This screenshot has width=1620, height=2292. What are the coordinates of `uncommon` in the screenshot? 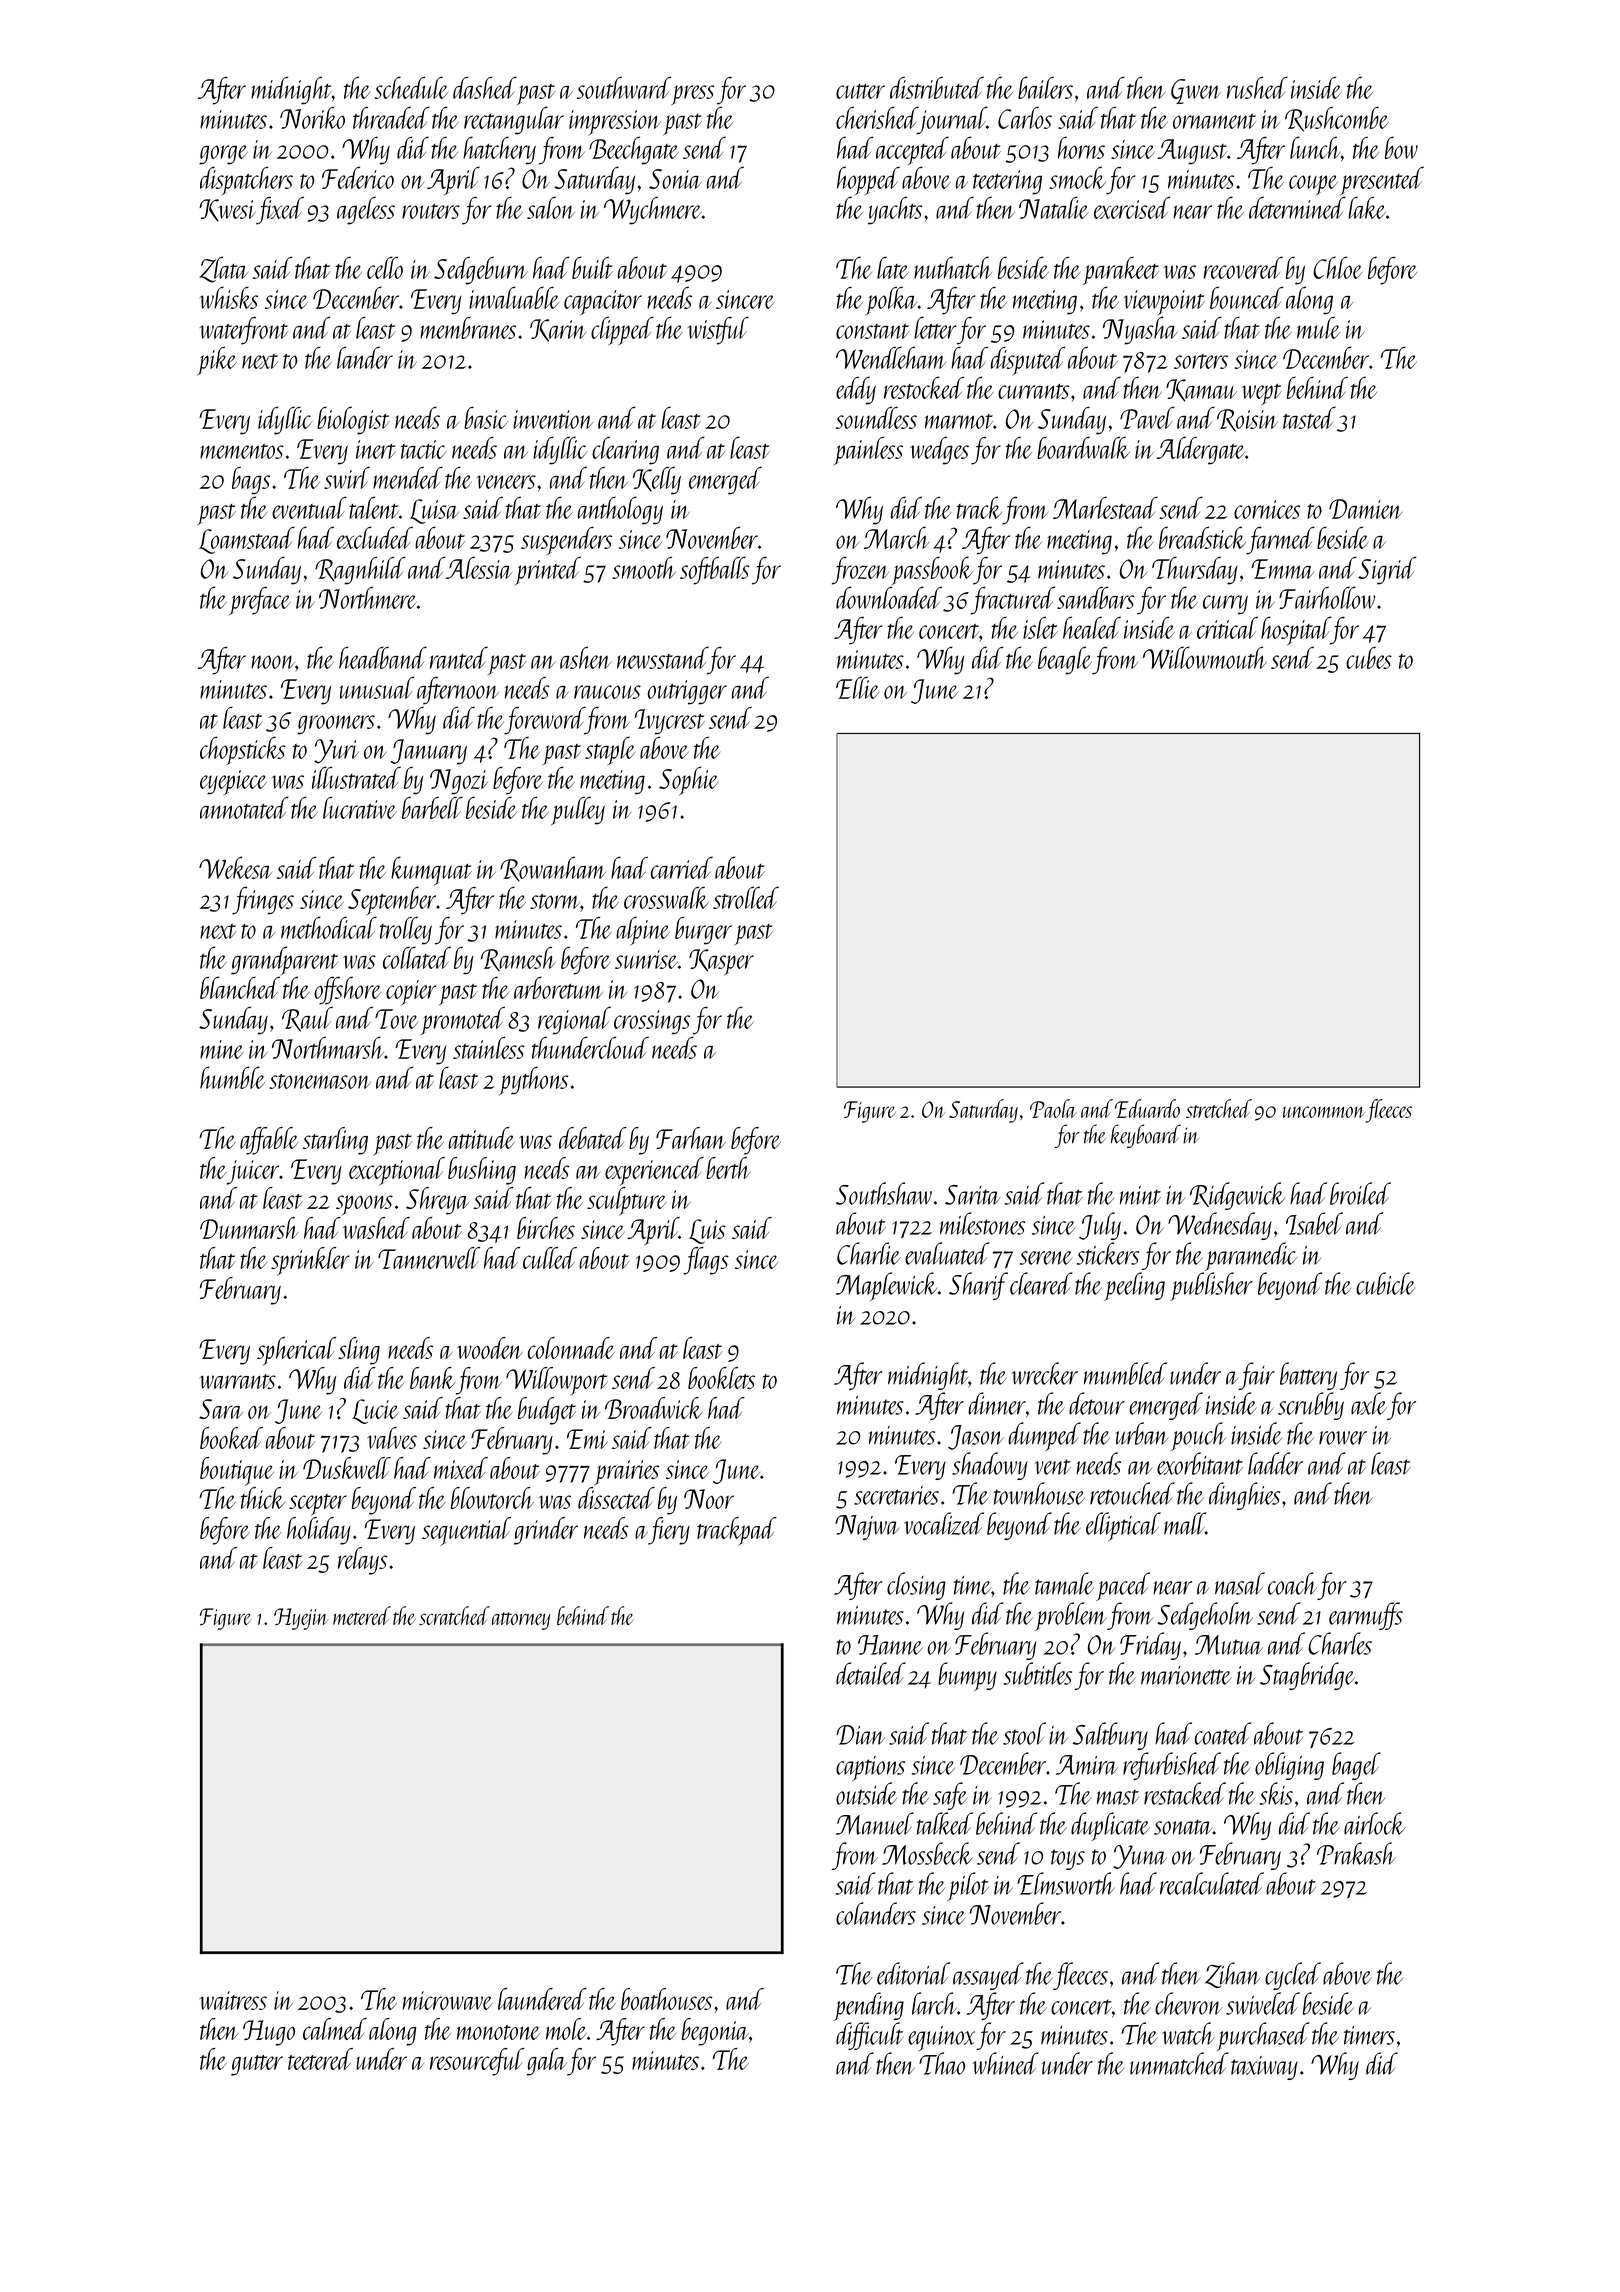 It's located at (1324, 1112).
